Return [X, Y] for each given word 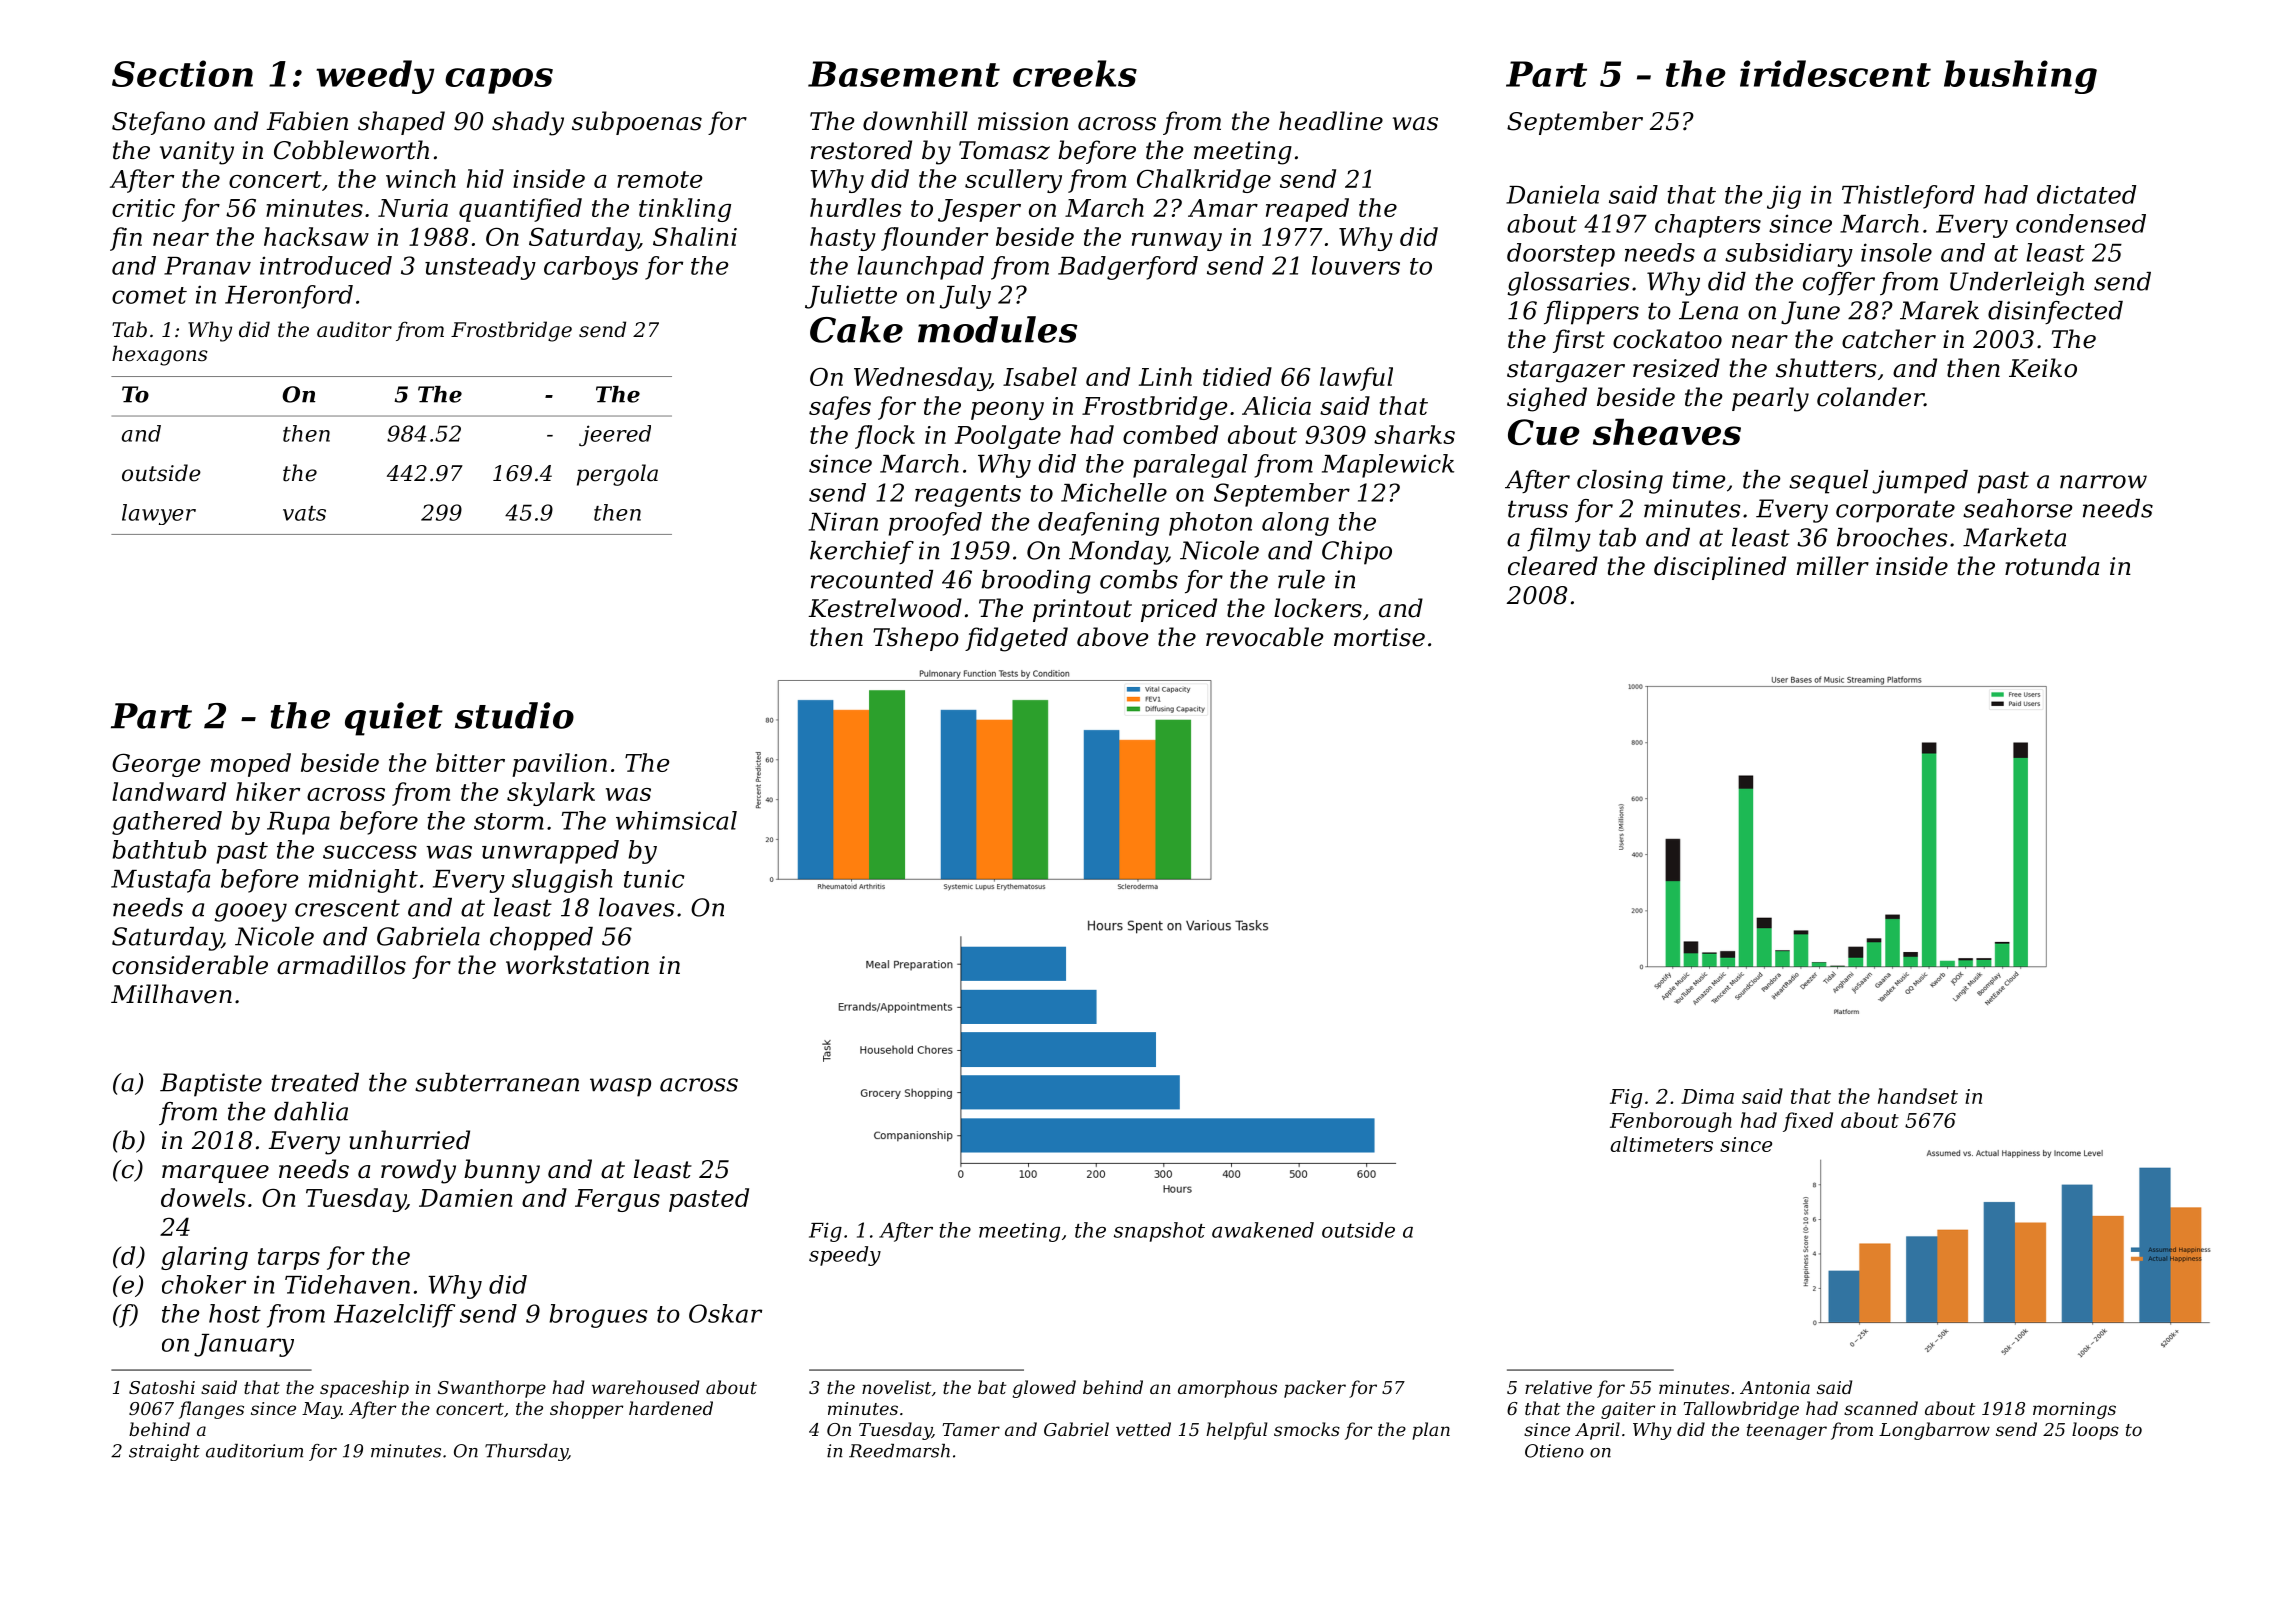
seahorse [2018, 508]
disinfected [2055, 312]
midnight [363, 881]
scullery [1013, 181]
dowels [203, 1197]
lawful [1356, 379]
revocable [1264, 637]
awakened [1263, 1230]
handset [1918, 1096]
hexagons [160, 355]
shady [528, 123]
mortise [1379, 637]
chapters [1708, 226]
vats [304, 513]
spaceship [364, 1389]
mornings [2074, 1410]
